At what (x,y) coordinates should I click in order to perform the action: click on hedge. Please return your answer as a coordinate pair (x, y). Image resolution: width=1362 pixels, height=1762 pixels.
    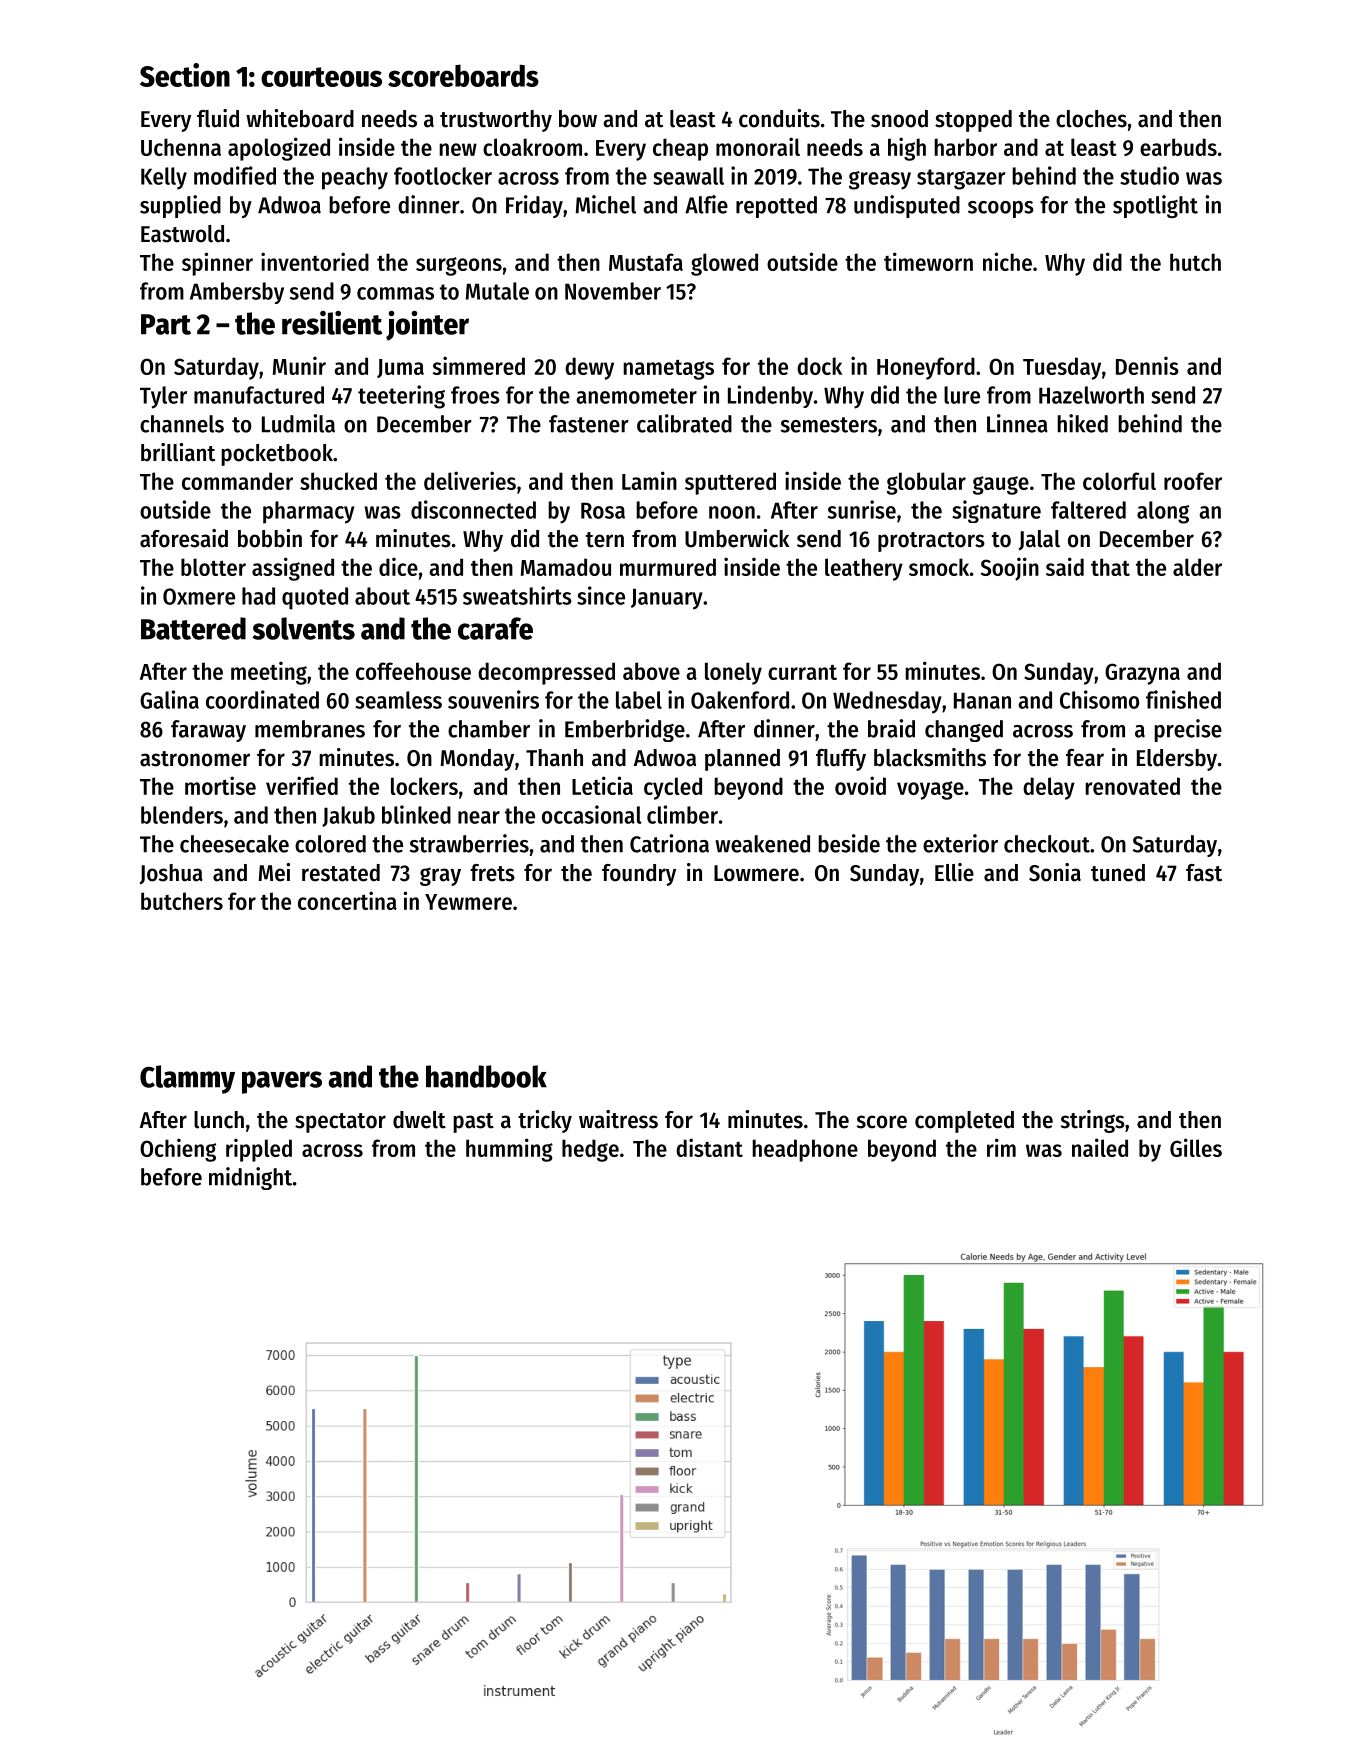
    Looking at the image, I should click on (590, 1150).
